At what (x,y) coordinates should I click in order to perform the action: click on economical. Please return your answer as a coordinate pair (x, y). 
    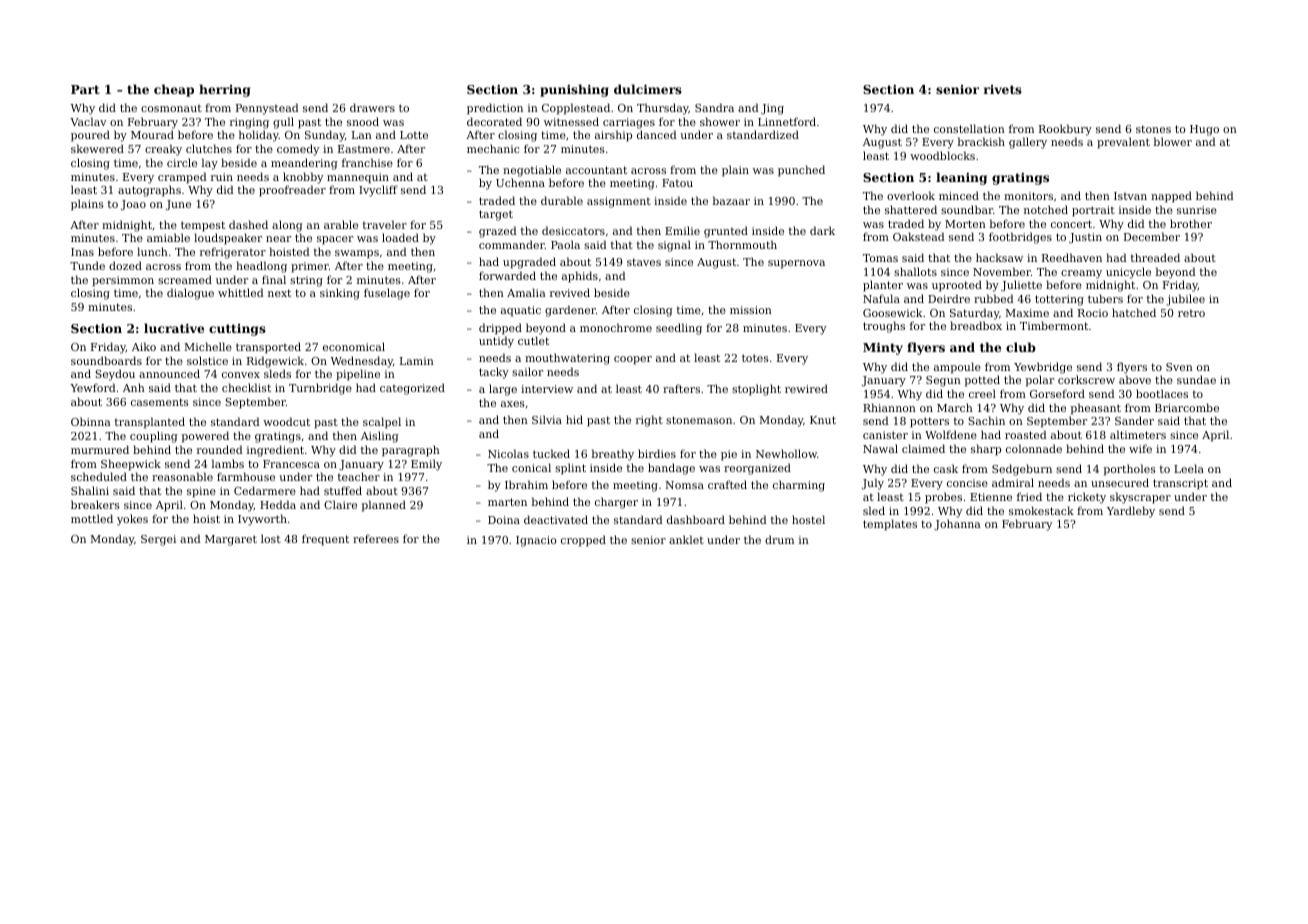
    Looking at the image, I should click on (354, 346).
